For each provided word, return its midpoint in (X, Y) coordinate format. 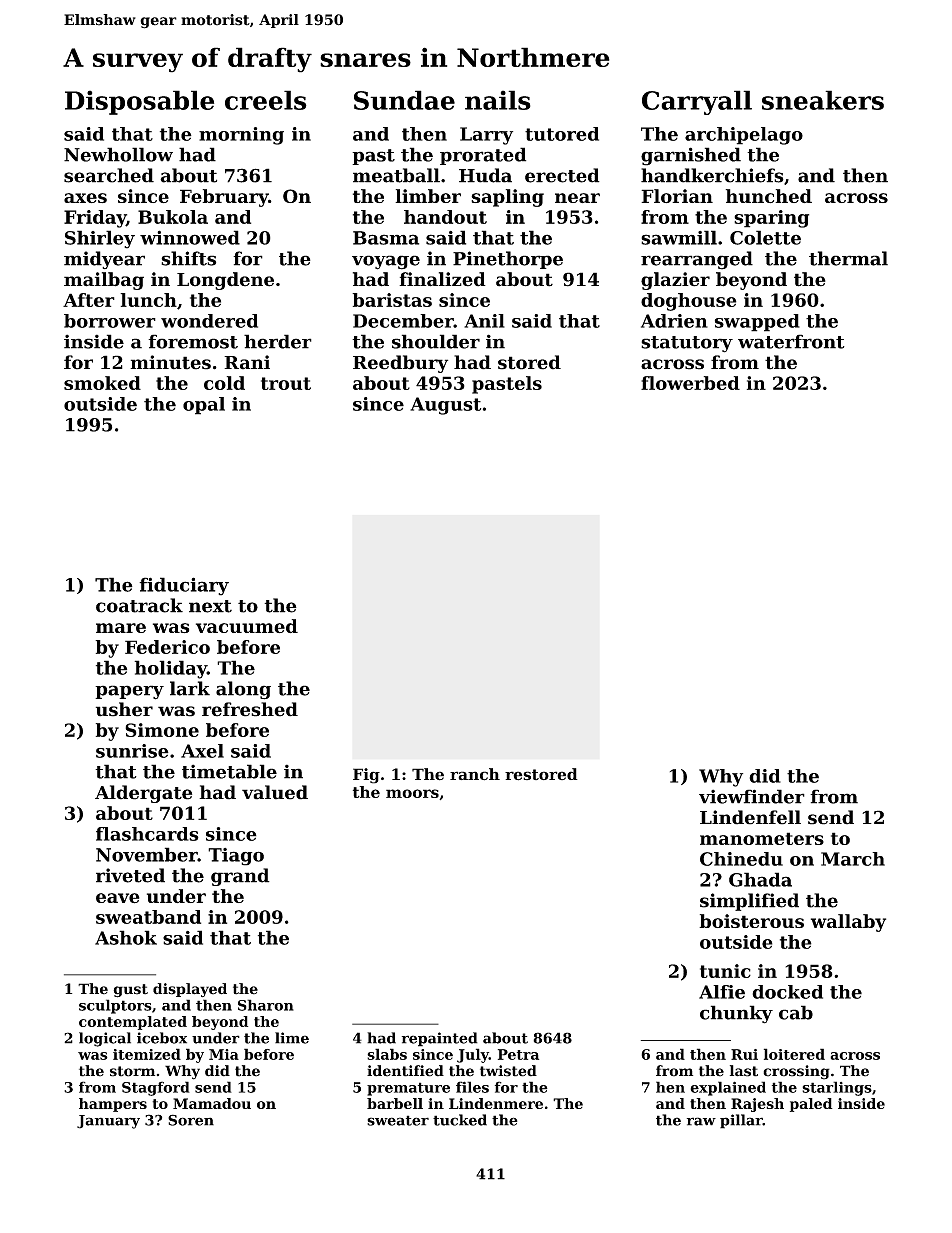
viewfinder (752, 796)
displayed (190, 990)
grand (240, 877)
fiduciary (184, 586)
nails (498, 100)
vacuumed (247, 626)
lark (190, 688)
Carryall (697, 102)
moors (412, 793)
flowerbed (690, 383)
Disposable (139, 102)
